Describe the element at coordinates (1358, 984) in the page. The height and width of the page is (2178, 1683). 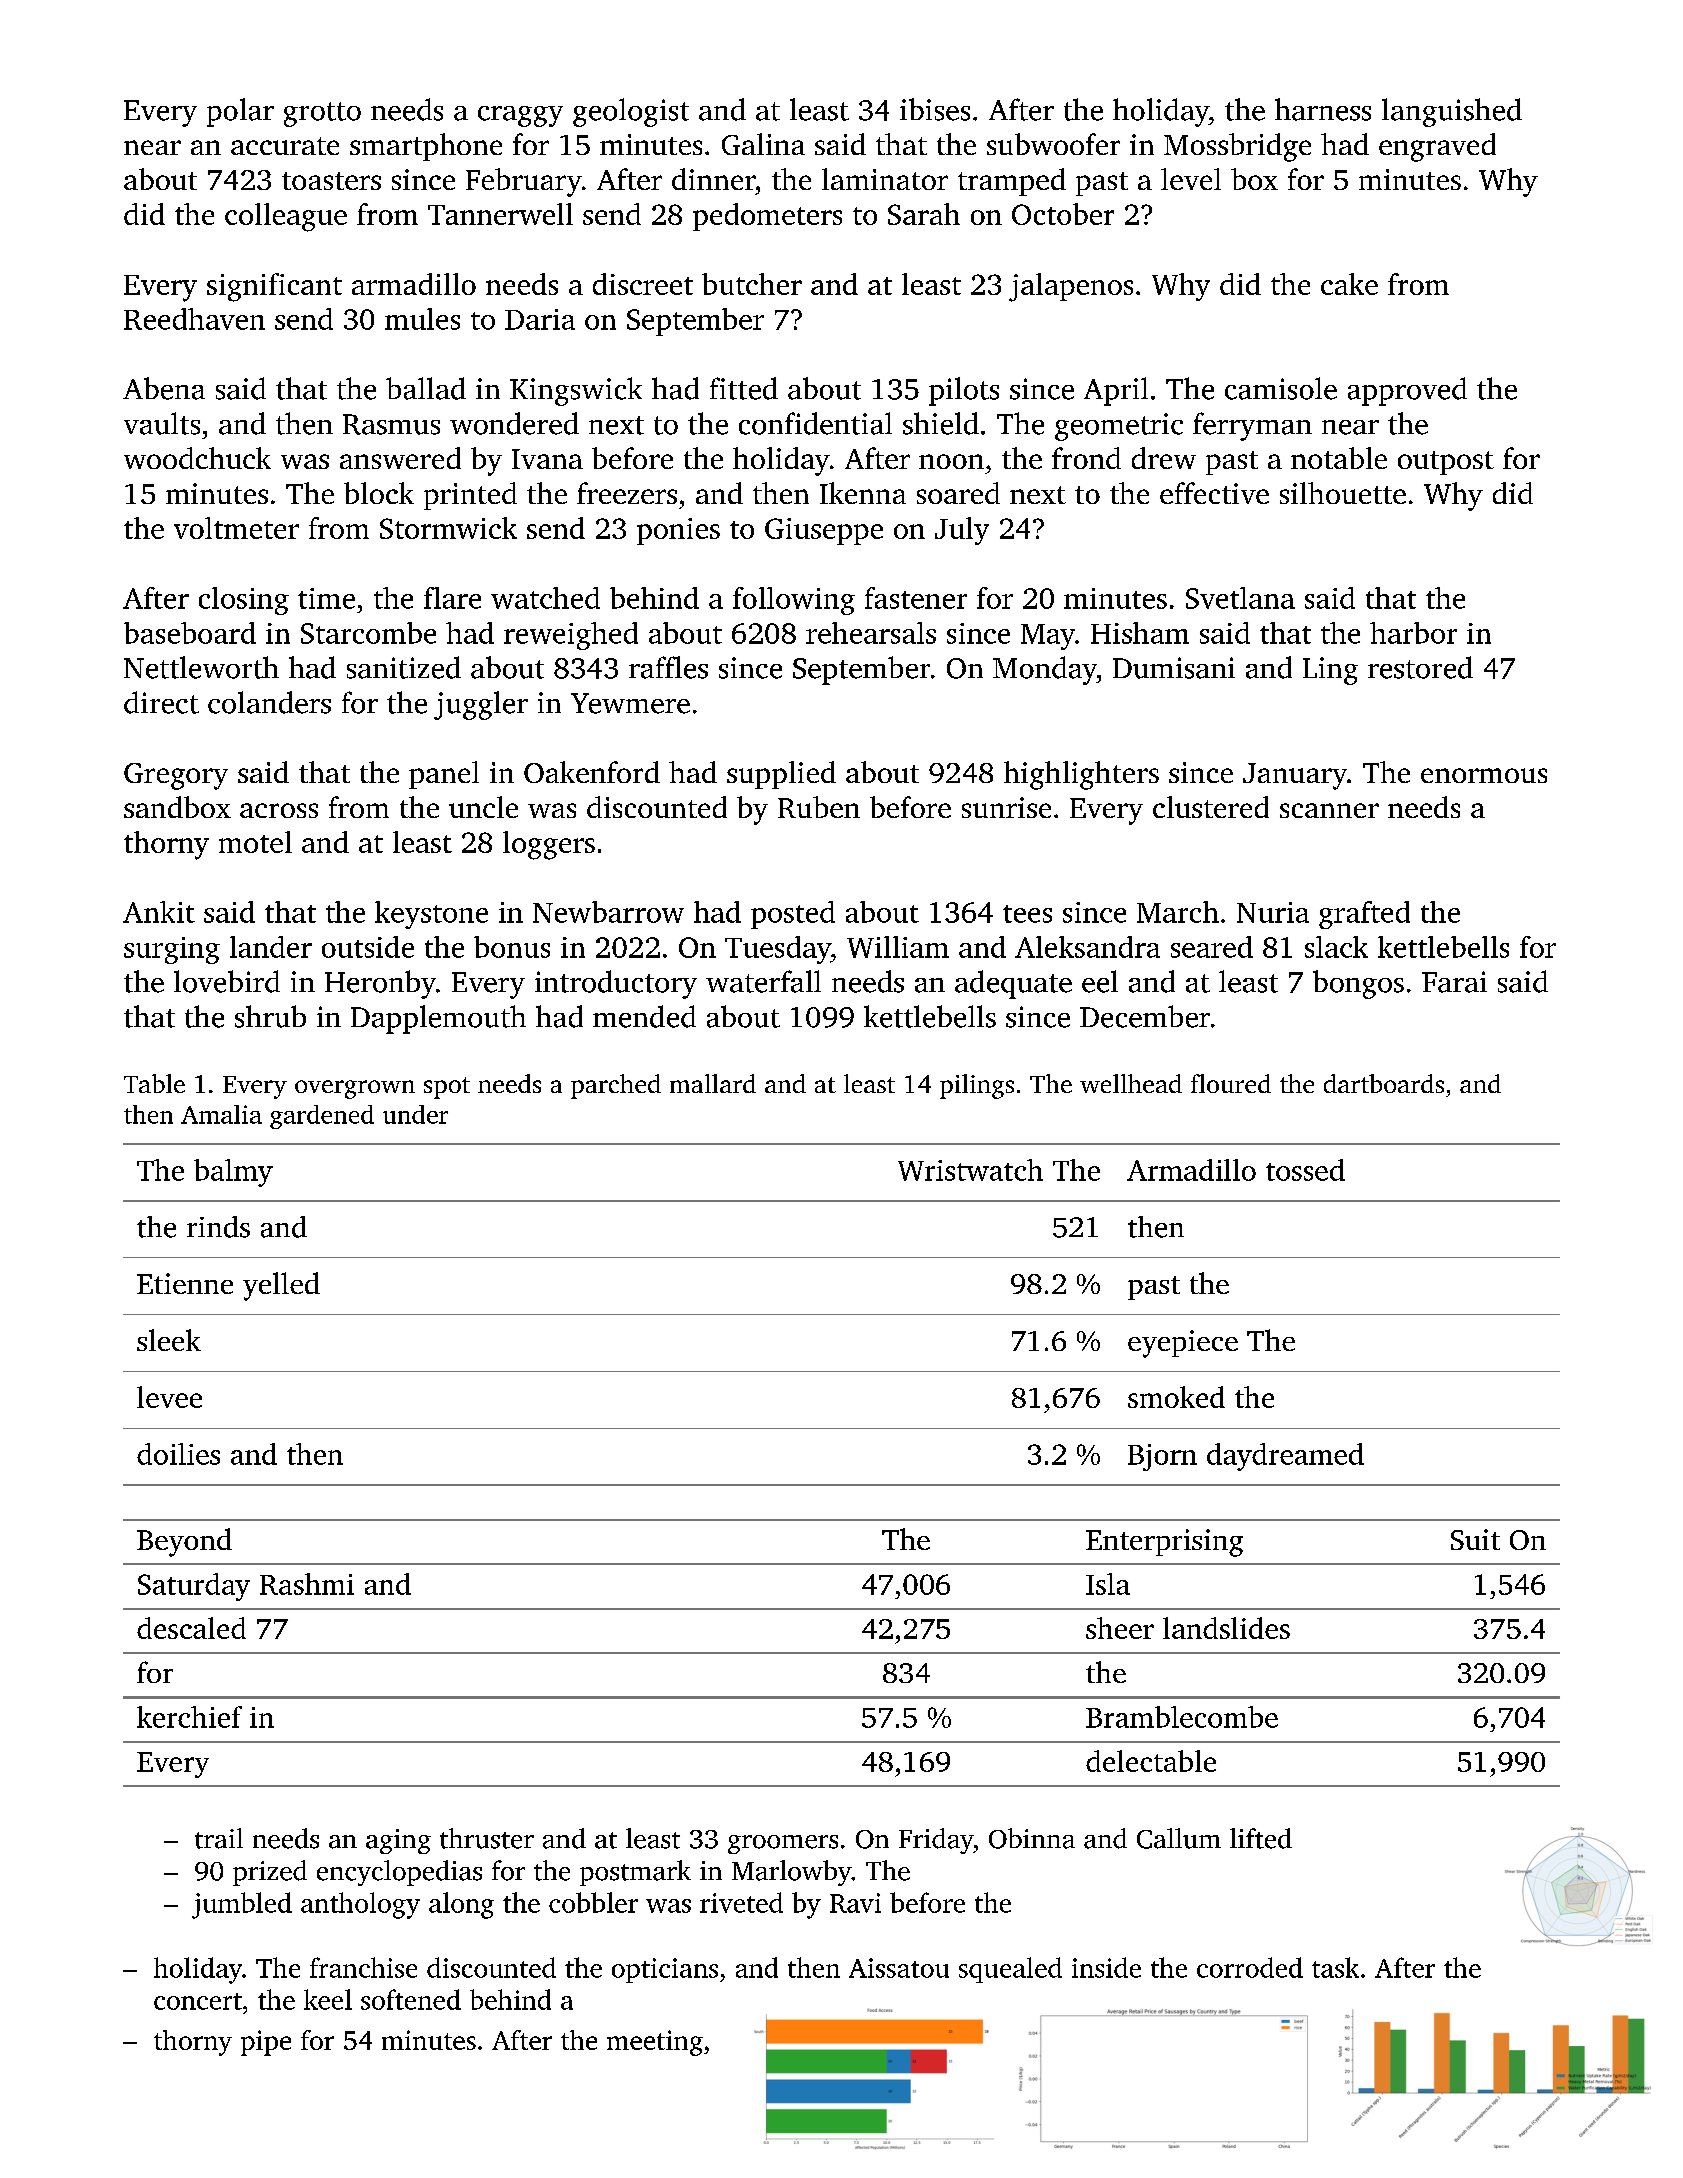
I see `bongos` at that location.
